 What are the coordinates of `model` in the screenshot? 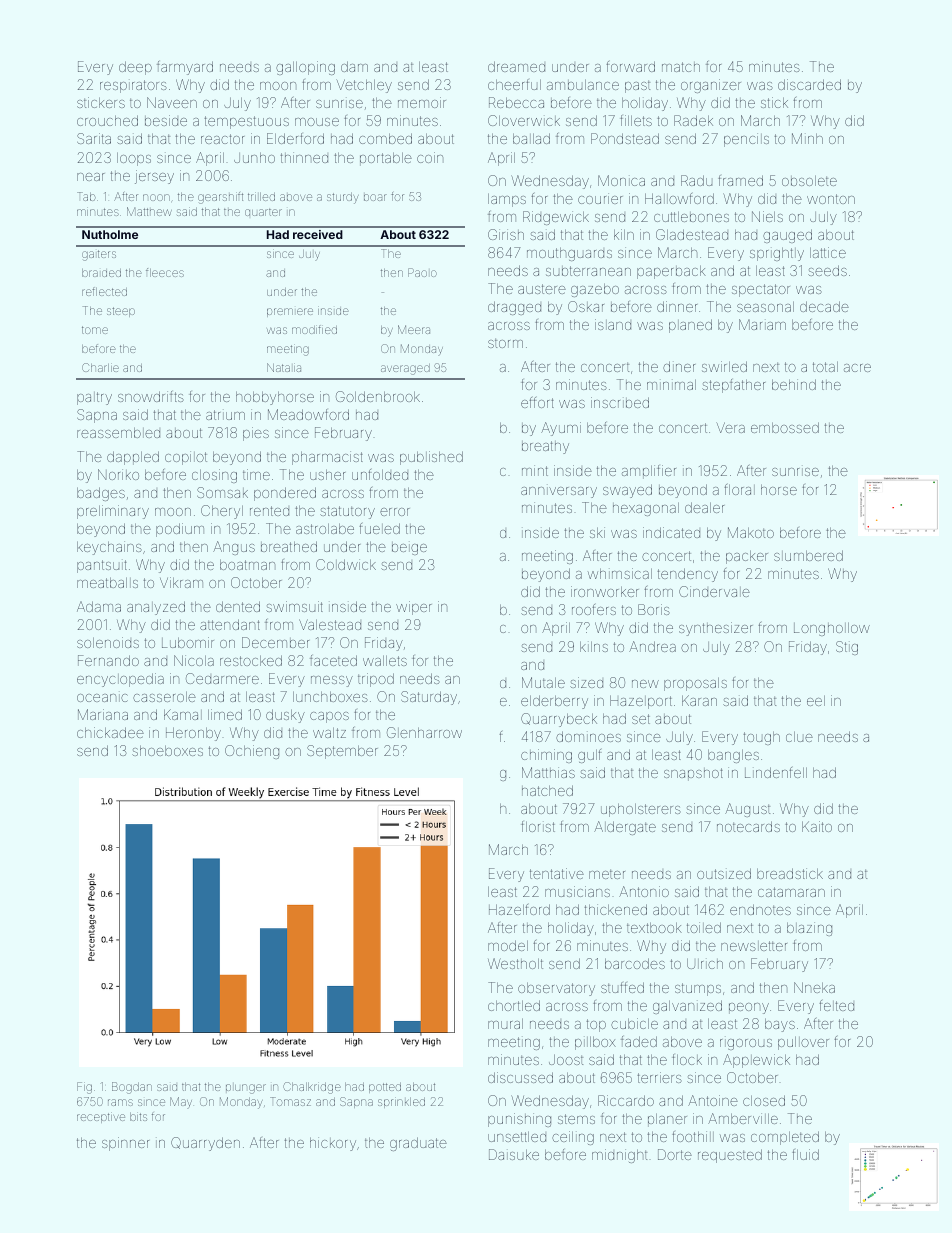 It's located at (508, 945).
